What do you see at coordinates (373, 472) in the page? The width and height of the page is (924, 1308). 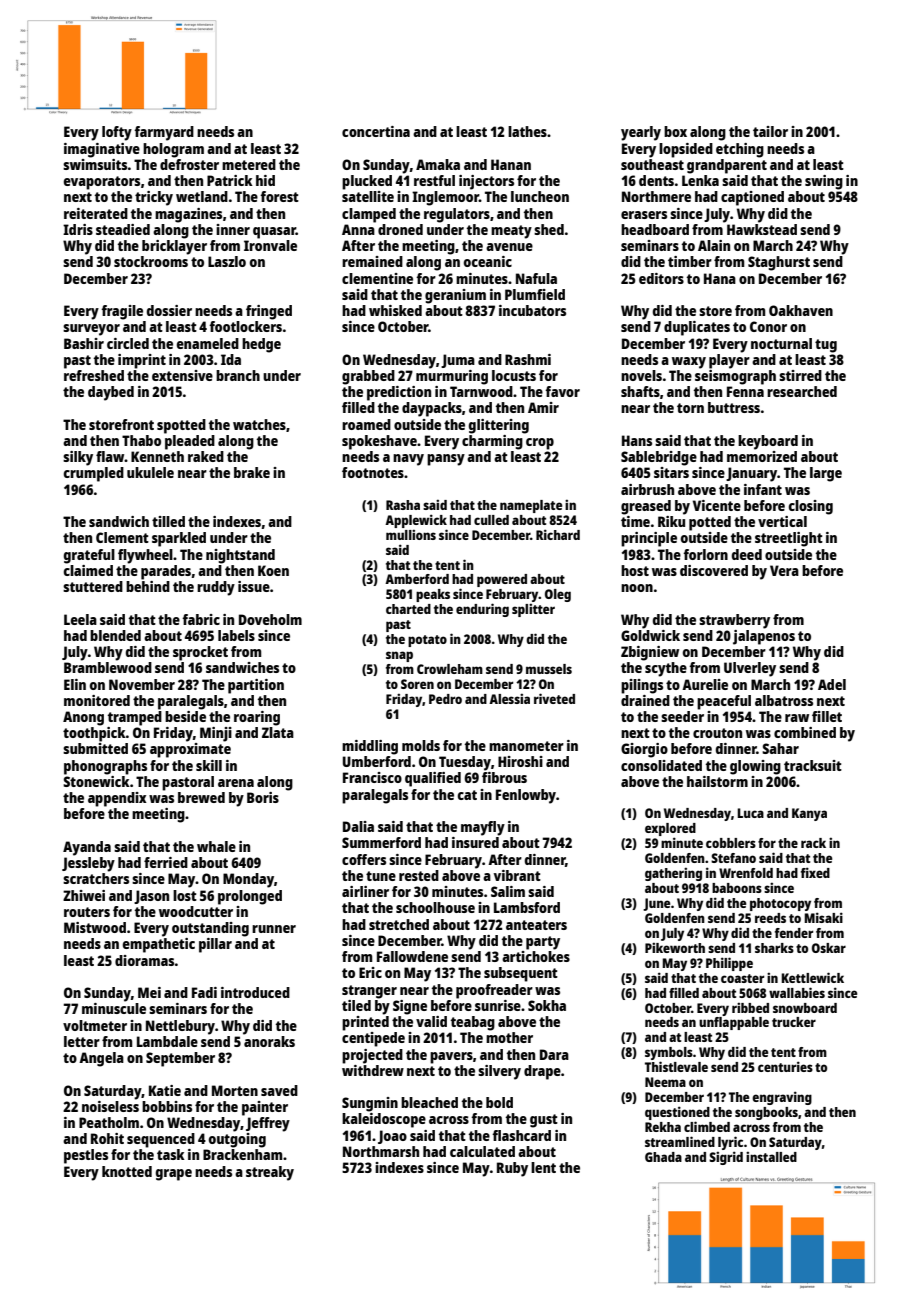 I see `footnotes` at bounding box center [373, 472].
